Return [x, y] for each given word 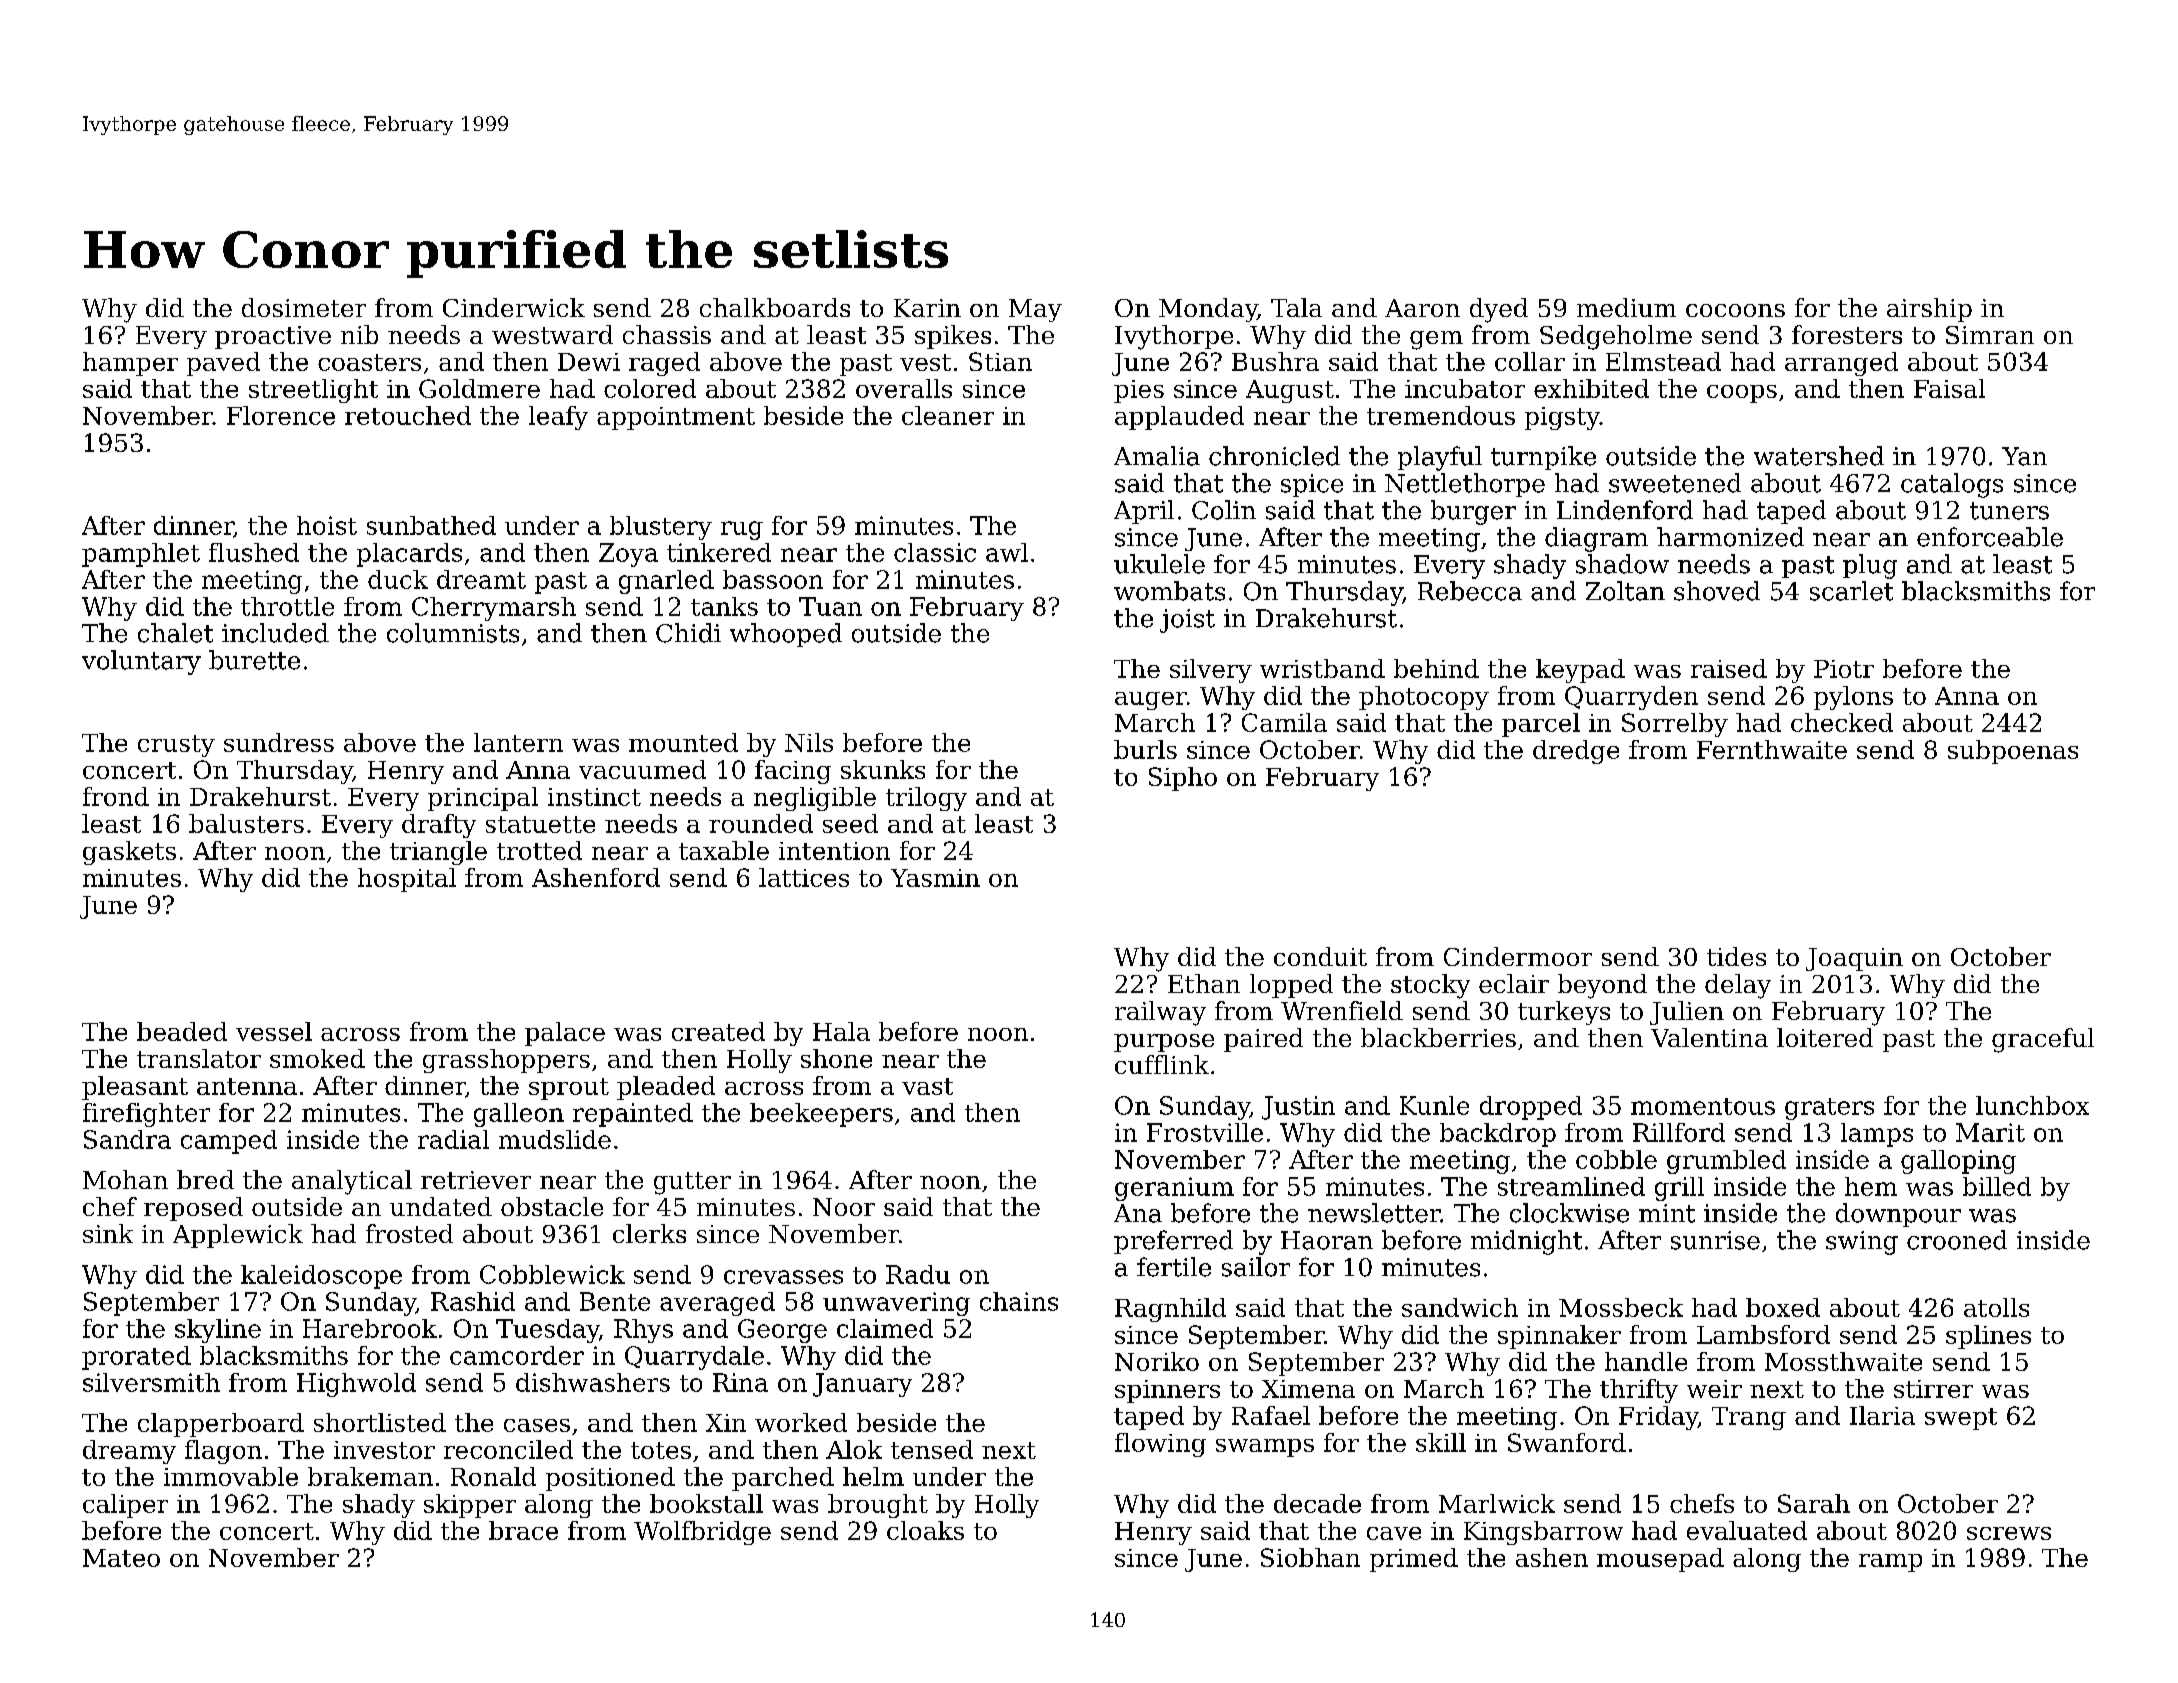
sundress [279, 742]
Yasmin [935, 878]
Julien [1687, 1013]
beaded [182, 1031]
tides [1736, 956]
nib [359, 334]
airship [1929, 310]
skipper [470, 1506]
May [1035, 310]
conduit [1320, 956]
